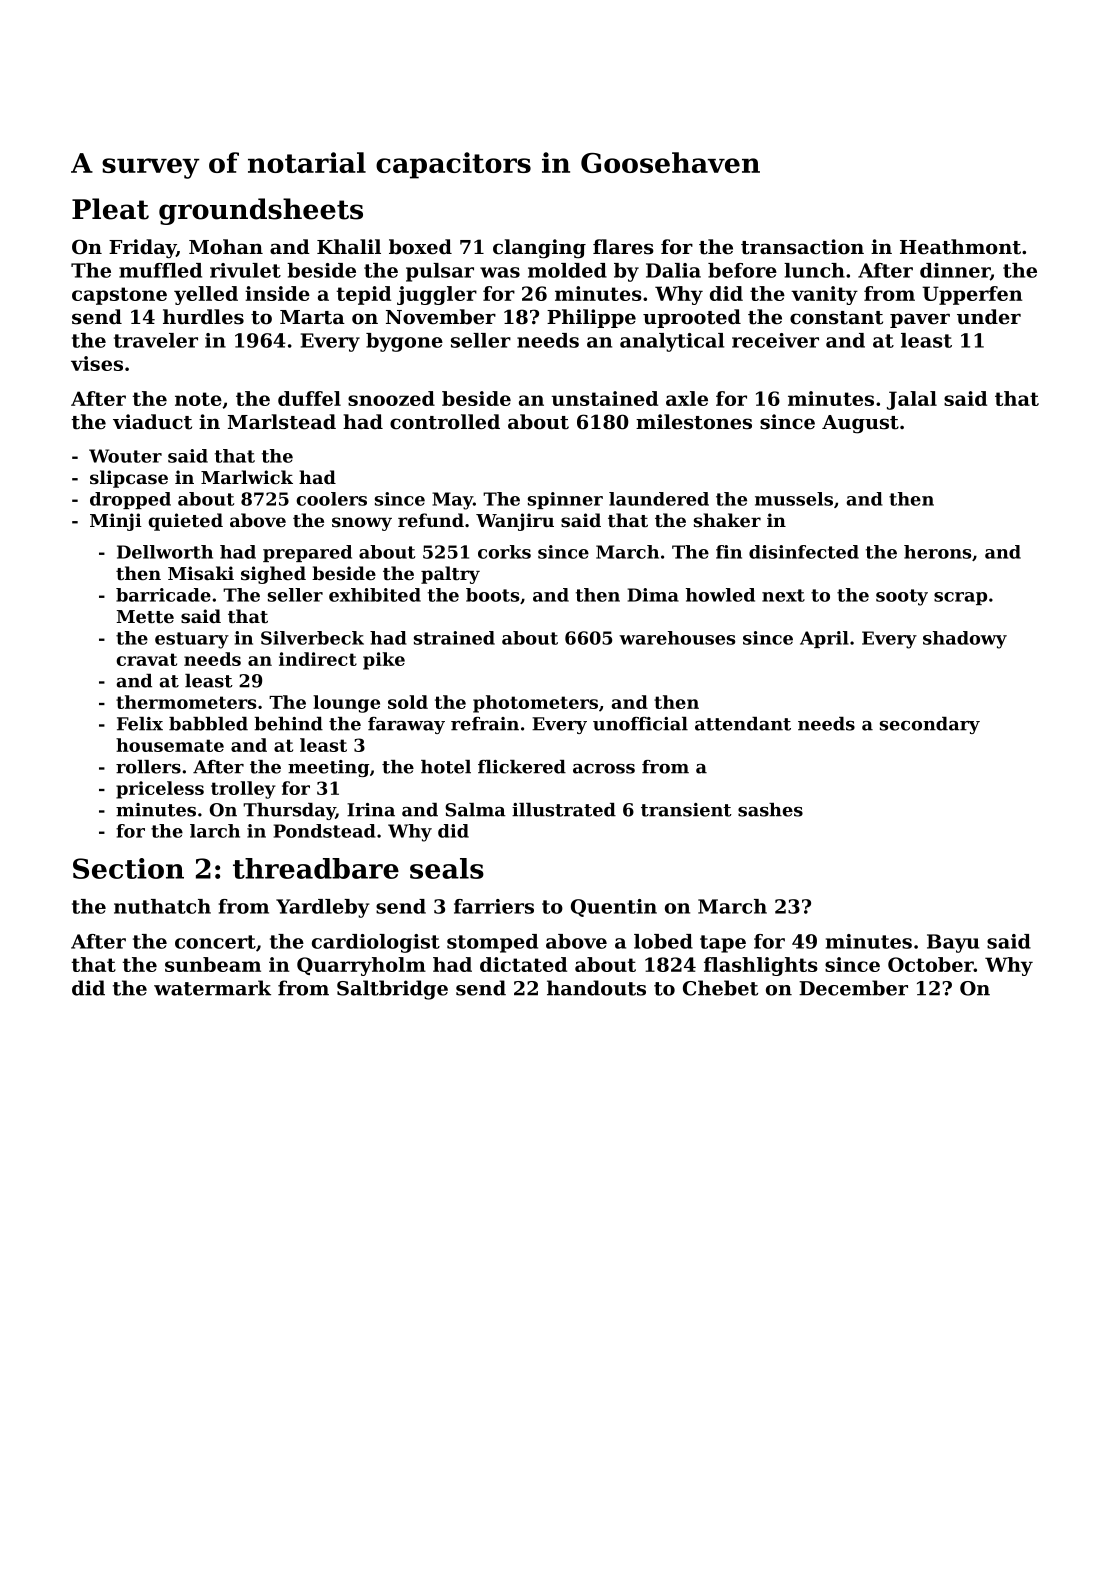 The width and height of the image is (1120, 1584). Describe the element at coordinates (213, 964) in the image. I see `sunbeam` at that location.
